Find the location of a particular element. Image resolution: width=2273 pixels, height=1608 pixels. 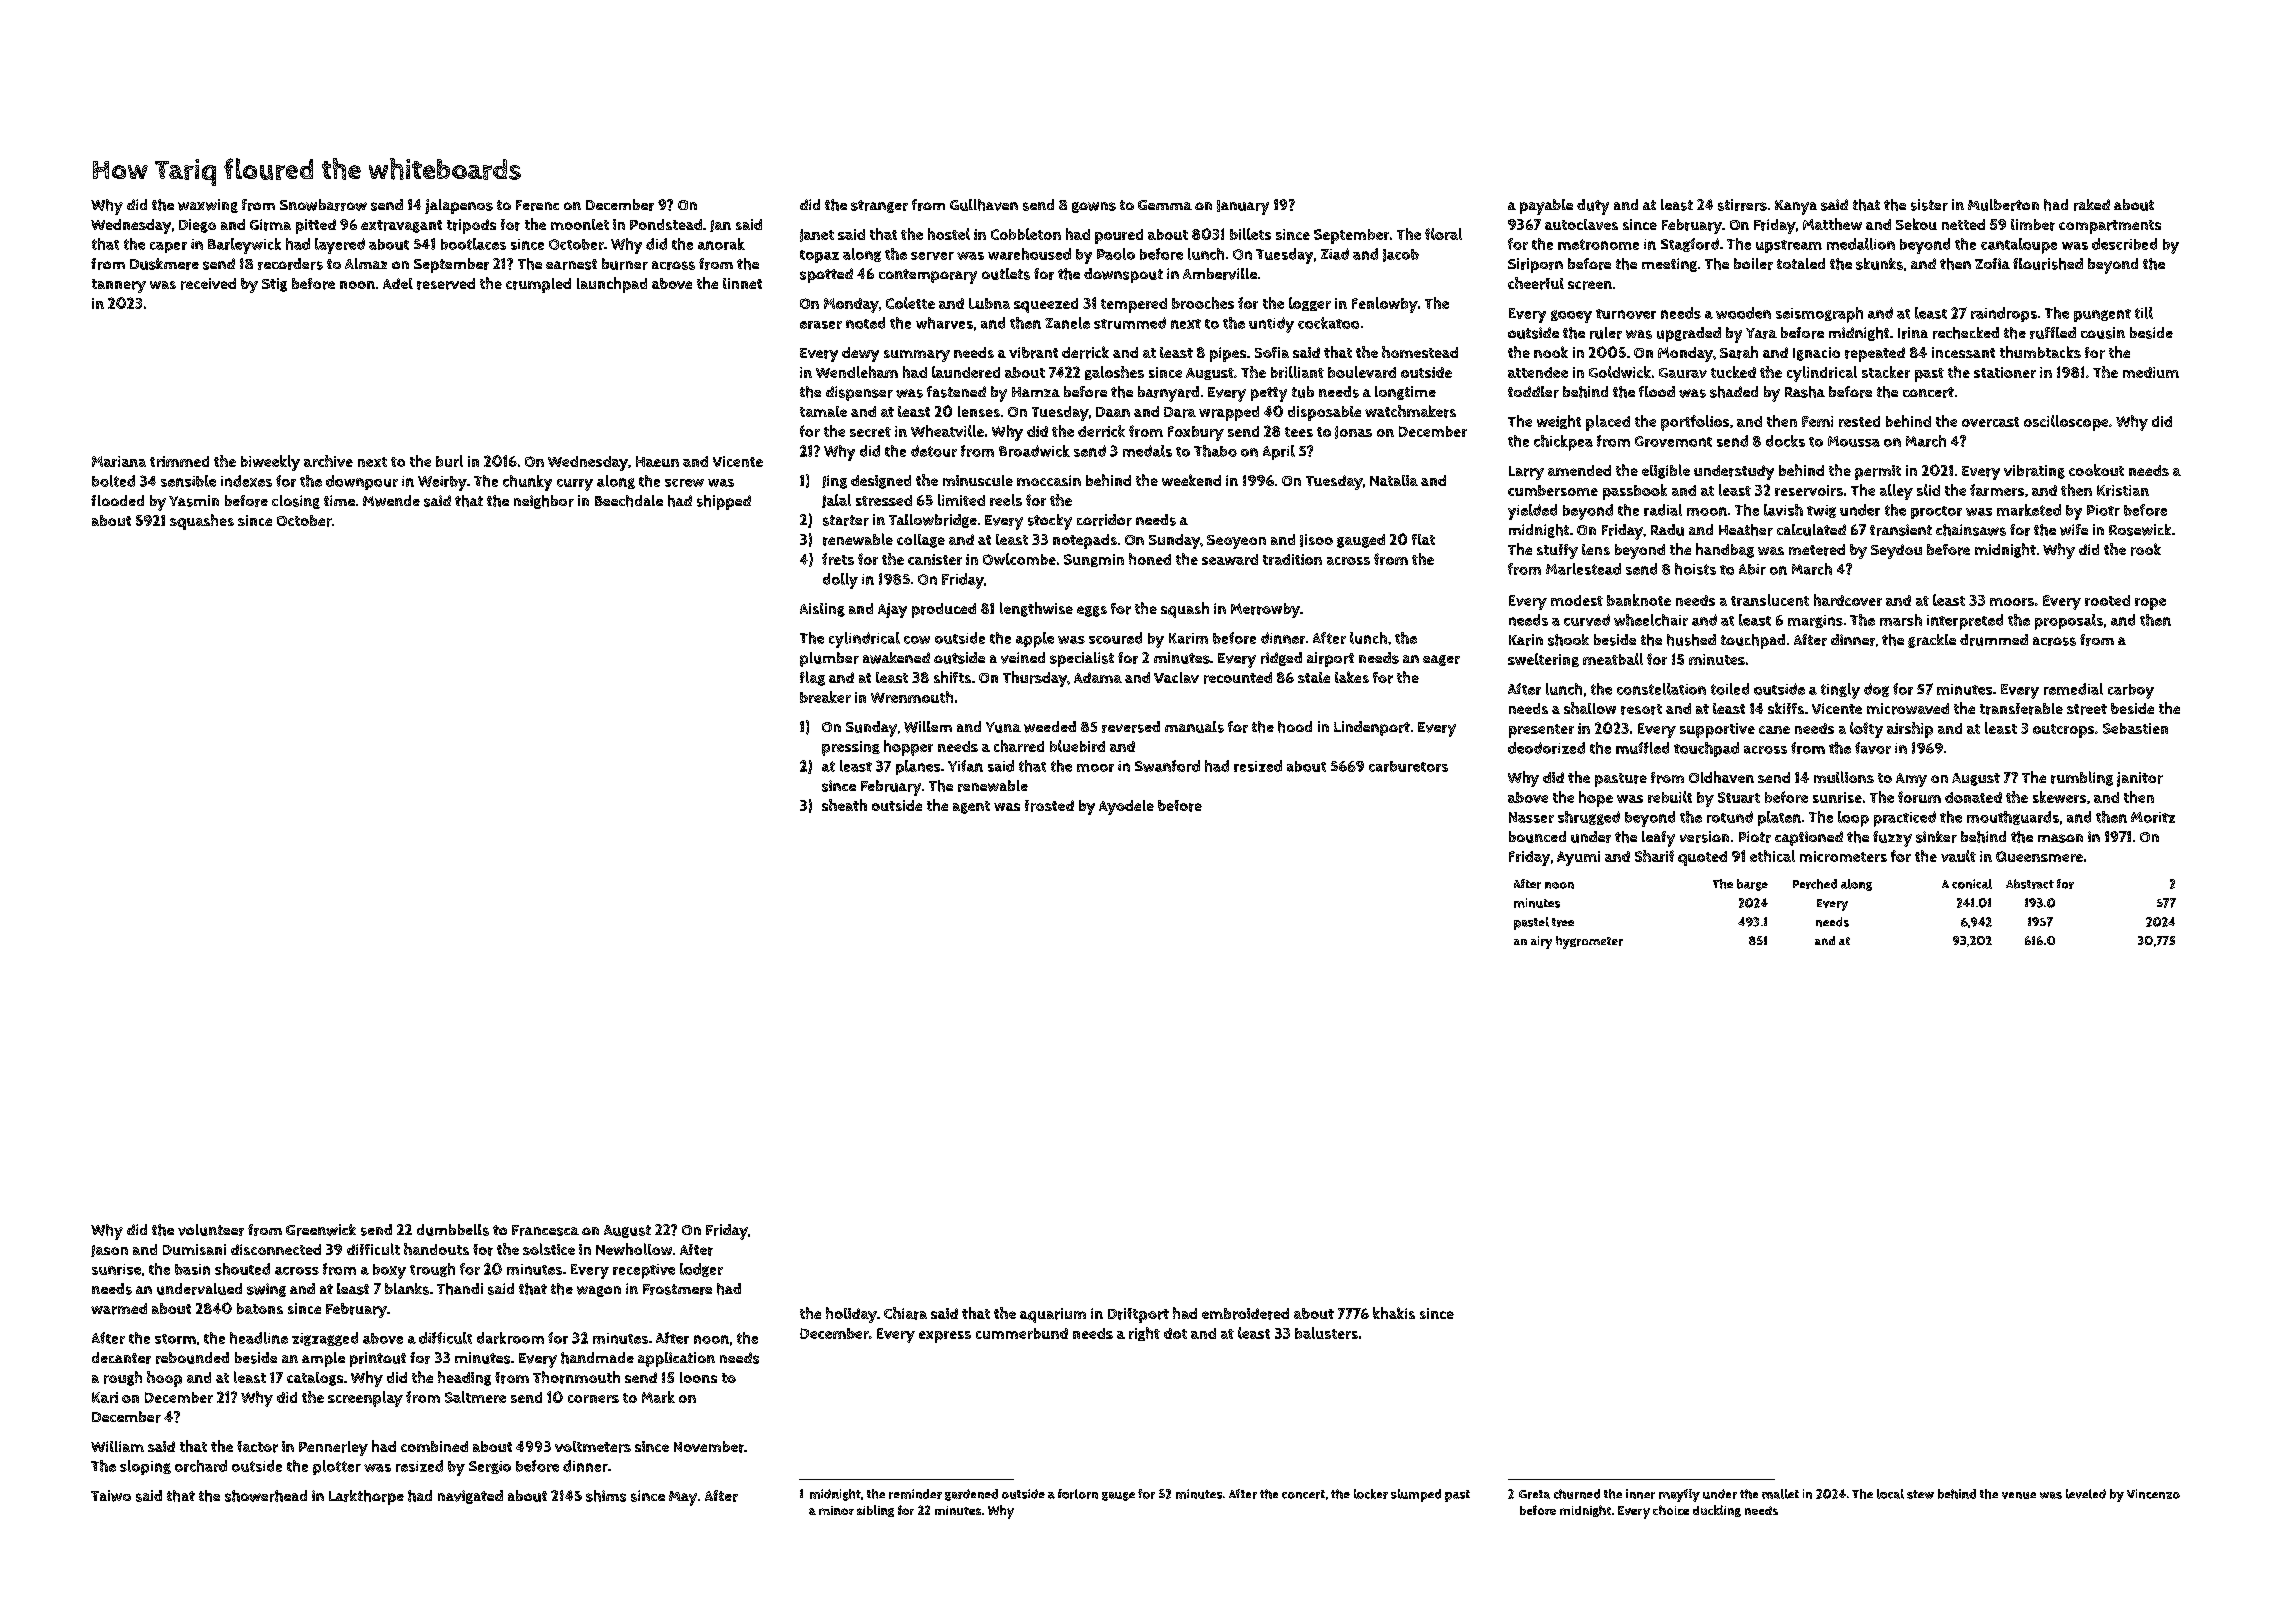

Gullhaven is located at coordinates (984, 205).
